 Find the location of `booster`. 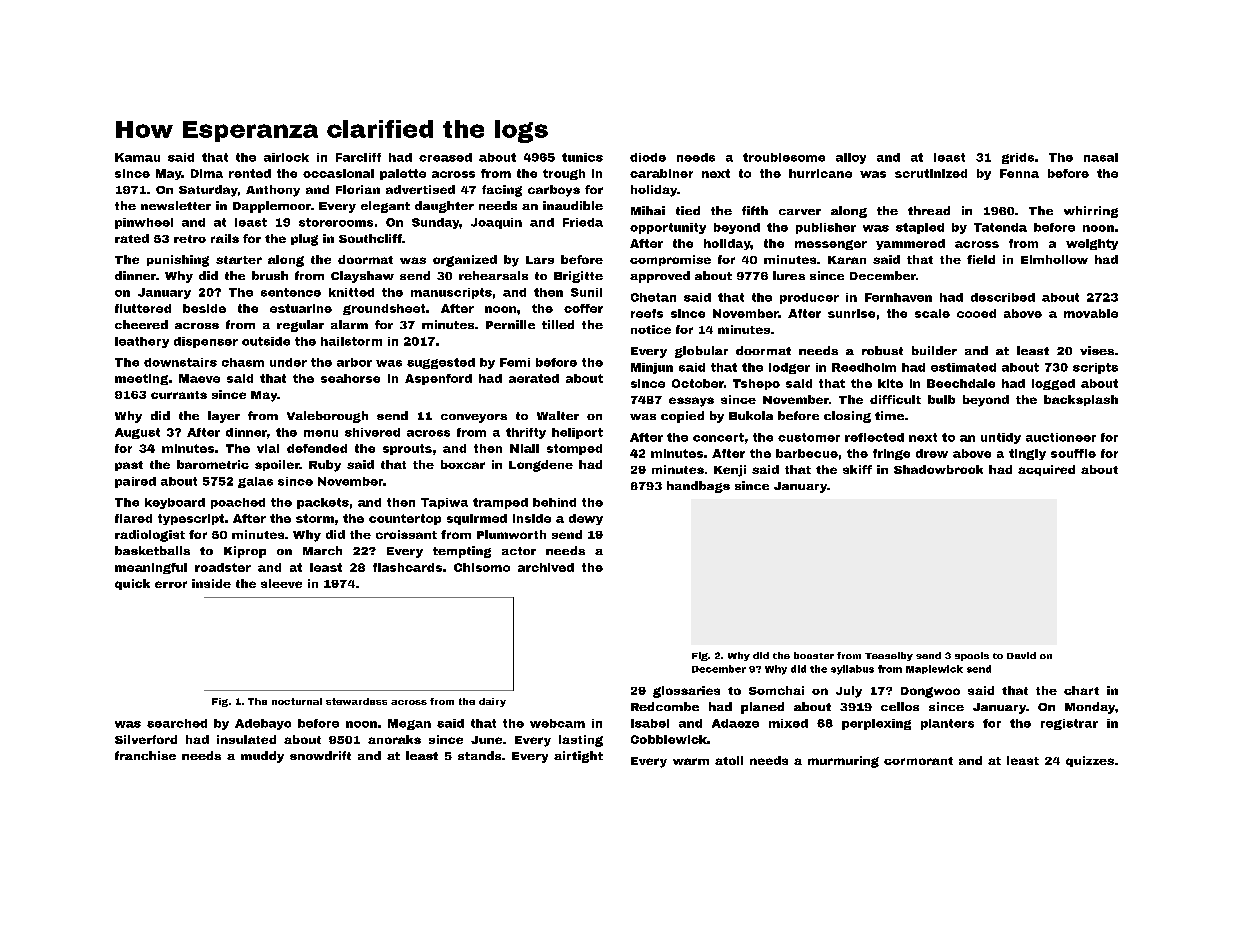

booster is located at coordinates (814, 655).
